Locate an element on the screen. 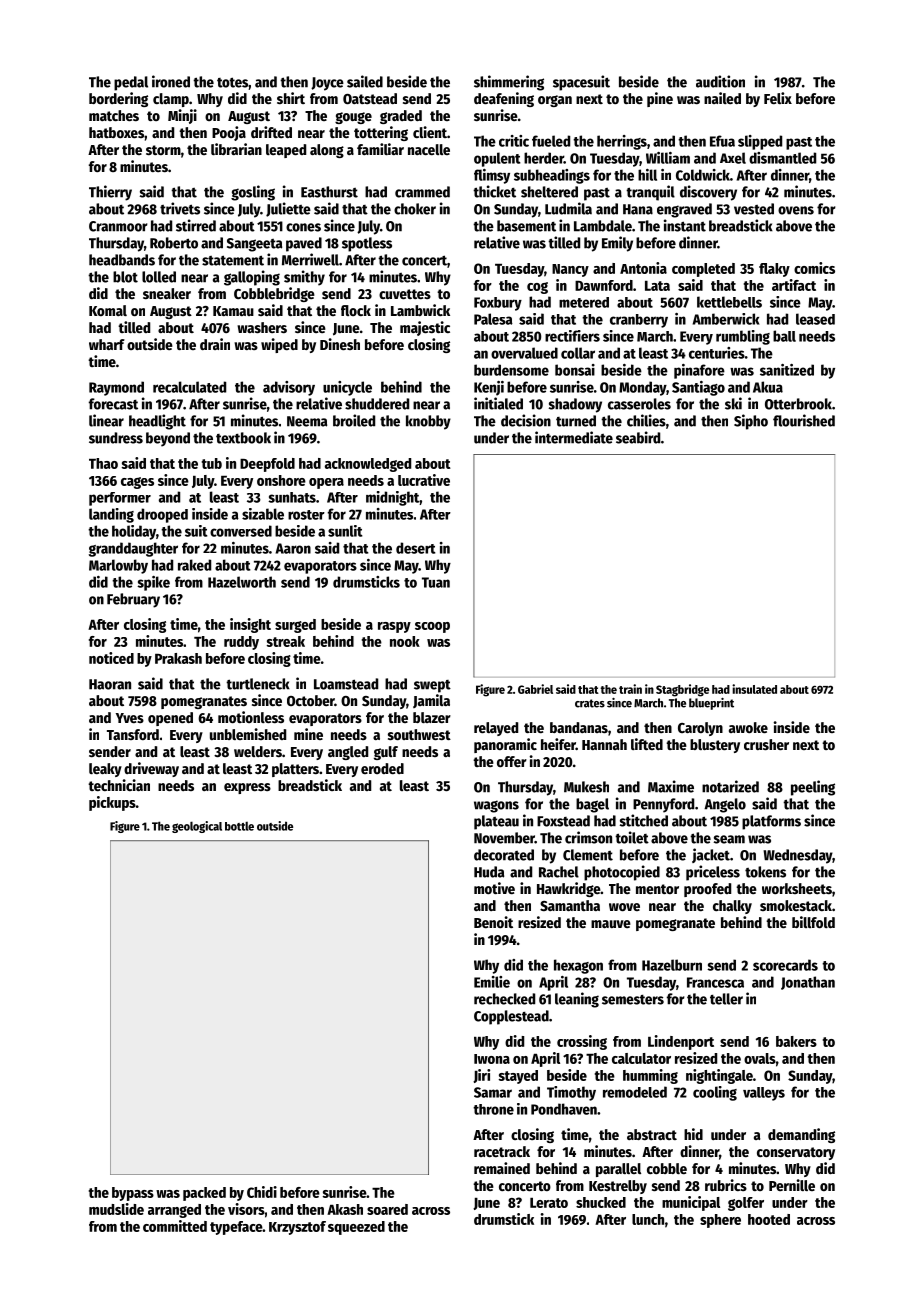  dismantled is located at coordinates (782, 158).
